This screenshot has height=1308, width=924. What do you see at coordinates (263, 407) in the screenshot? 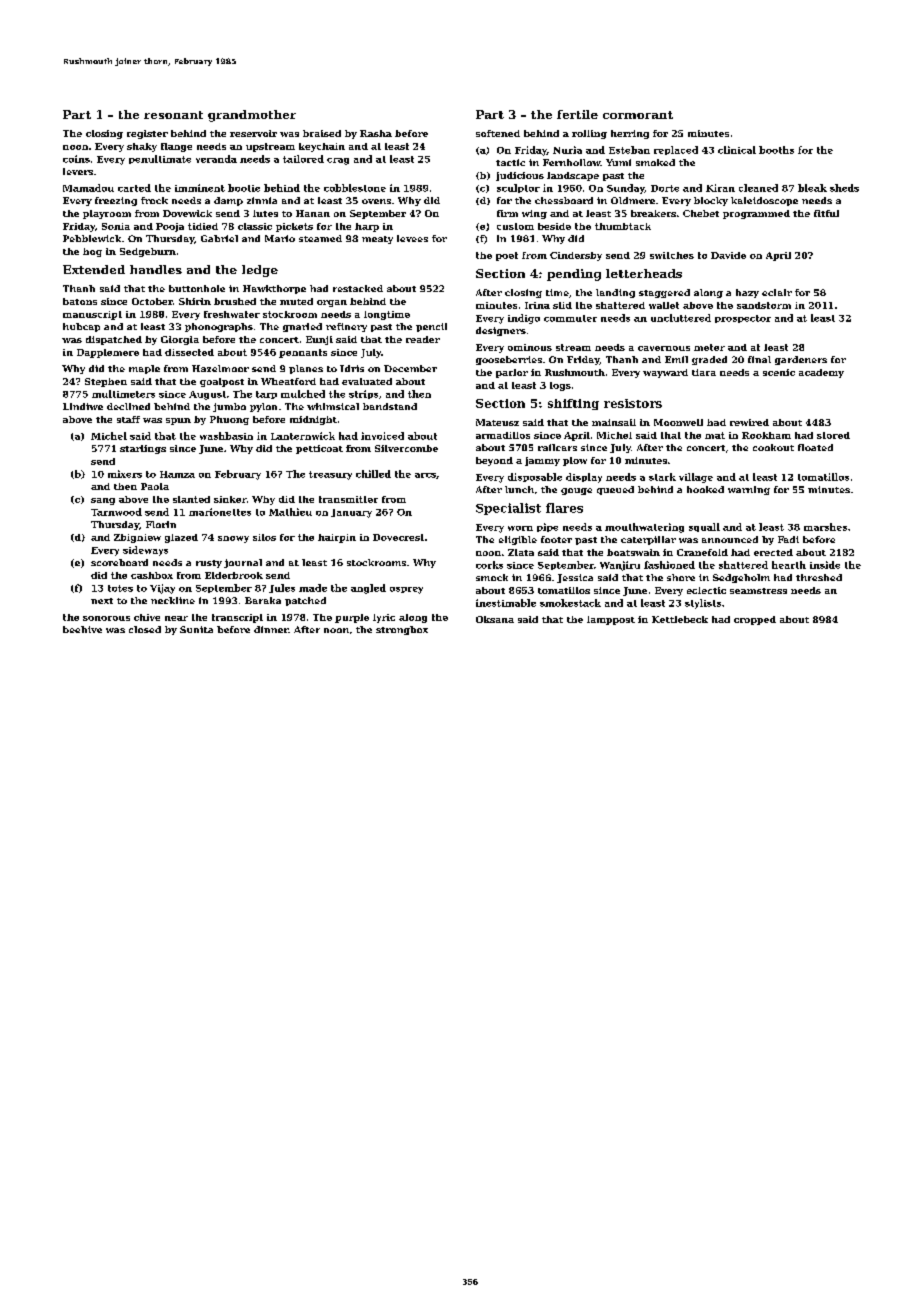
I see `pylon` at bounding box center [263, 407].
